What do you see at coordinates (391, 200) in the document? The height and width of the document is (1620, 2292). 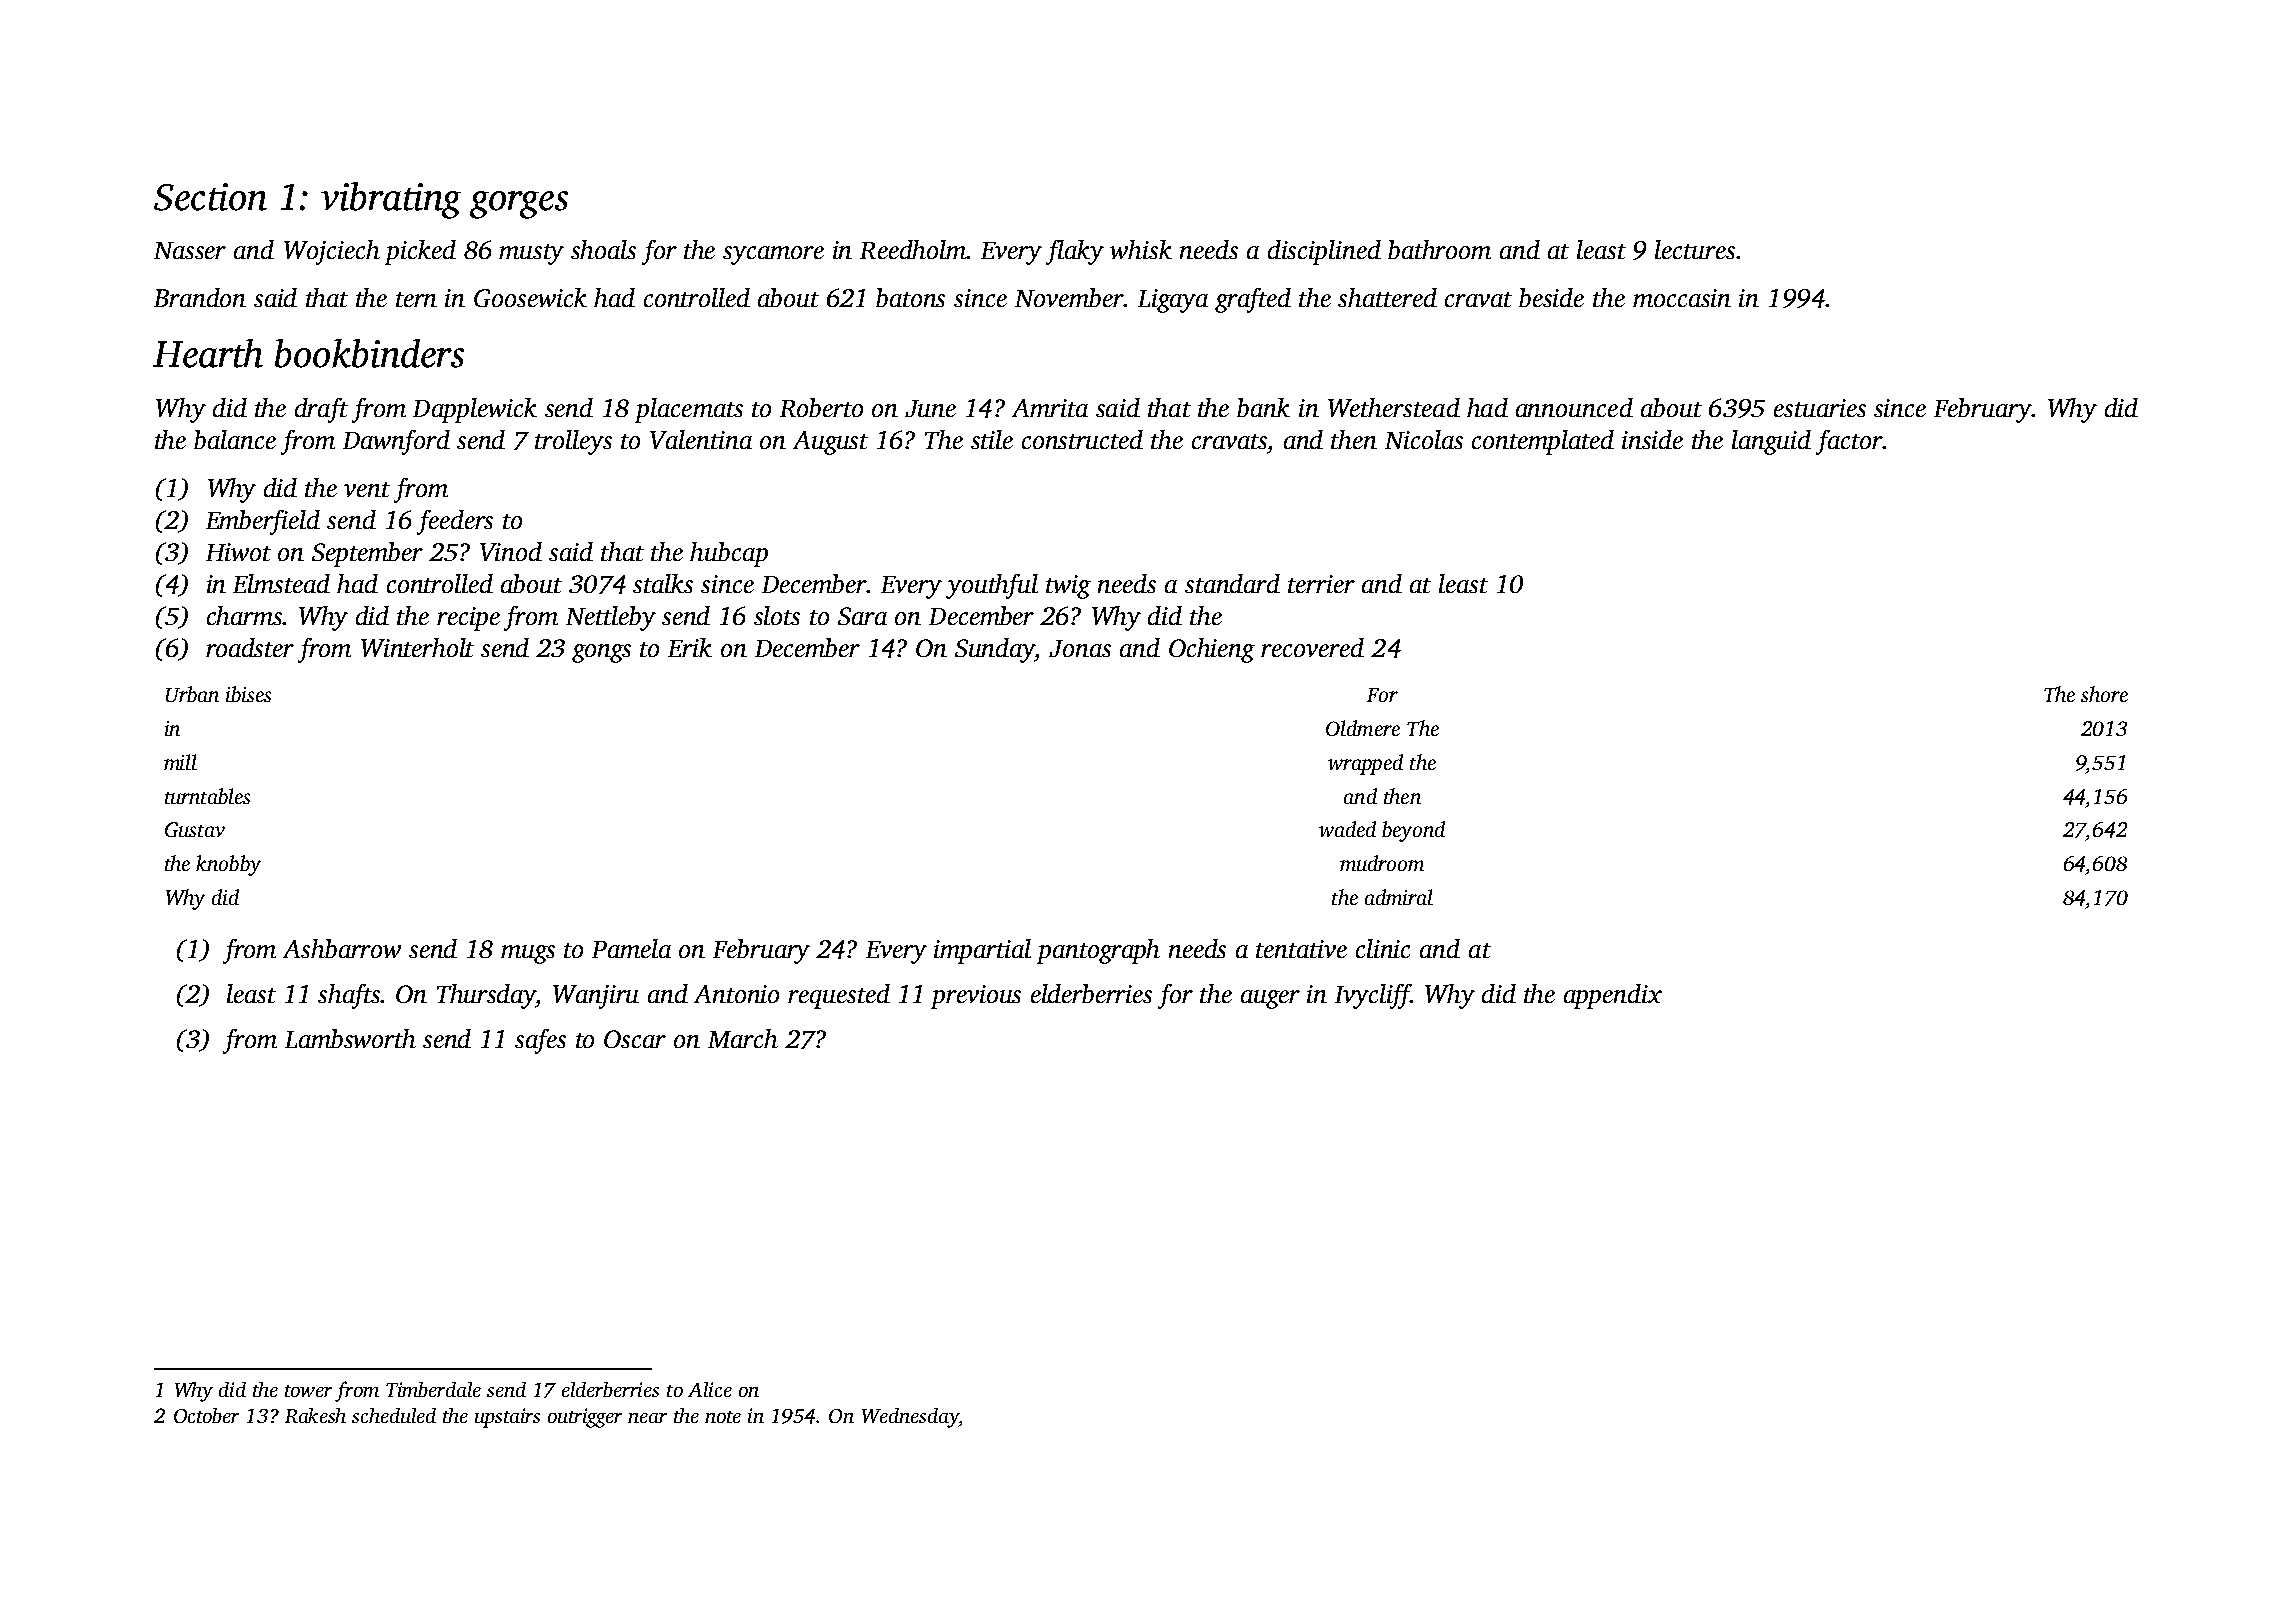 I see `vibrating` at bounding box center [391, 200].
